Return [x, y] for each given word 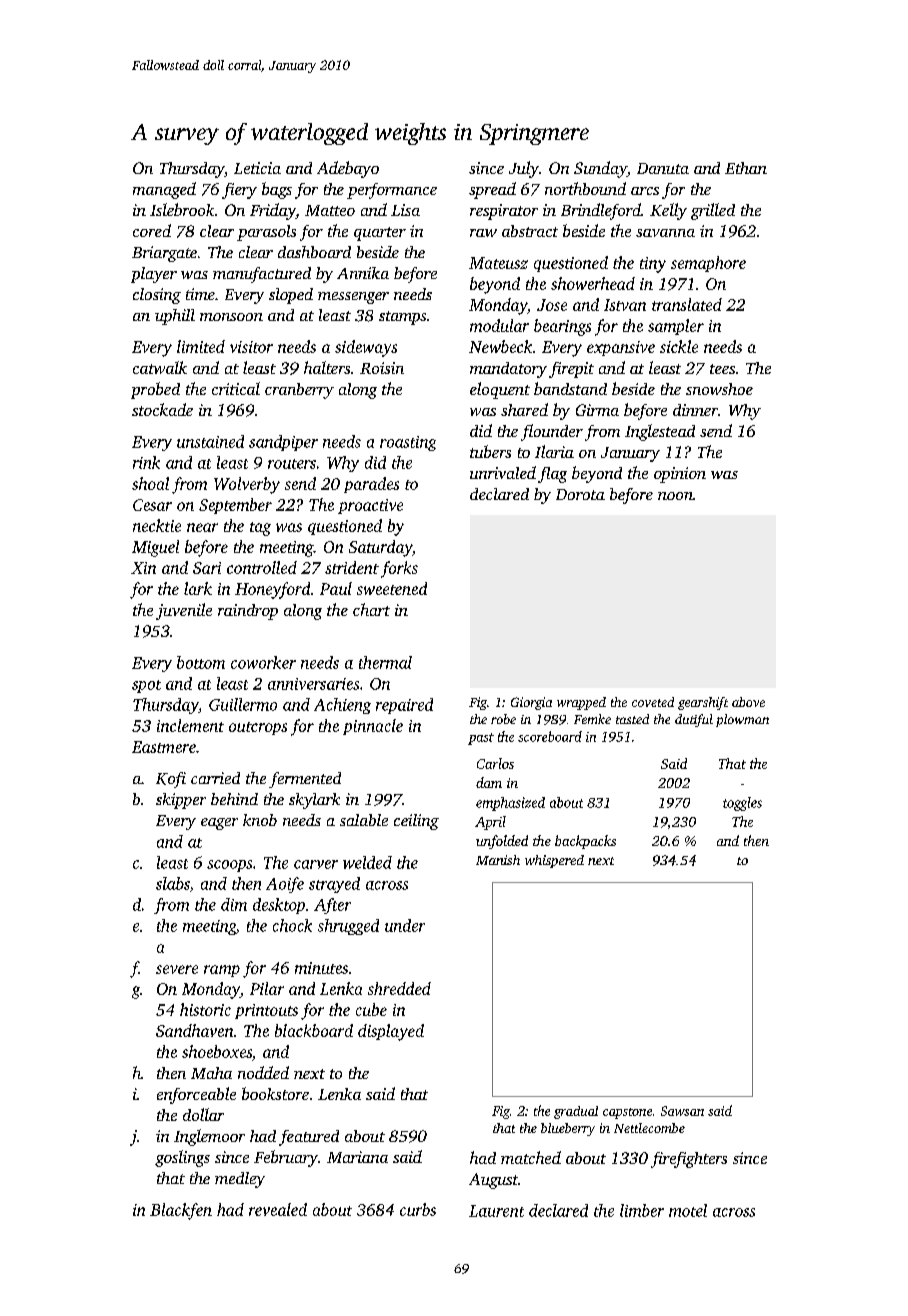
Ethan [746, 168]
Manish [498, 860]
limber [642, 1210]
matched [531, 1157]
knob [260, 820]
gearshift [703, 703]
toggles [742, 804]
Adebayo [348, 169]
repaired [404, 706]
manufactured [262, 275]
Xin [143, 568]
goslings [182, 1158]
